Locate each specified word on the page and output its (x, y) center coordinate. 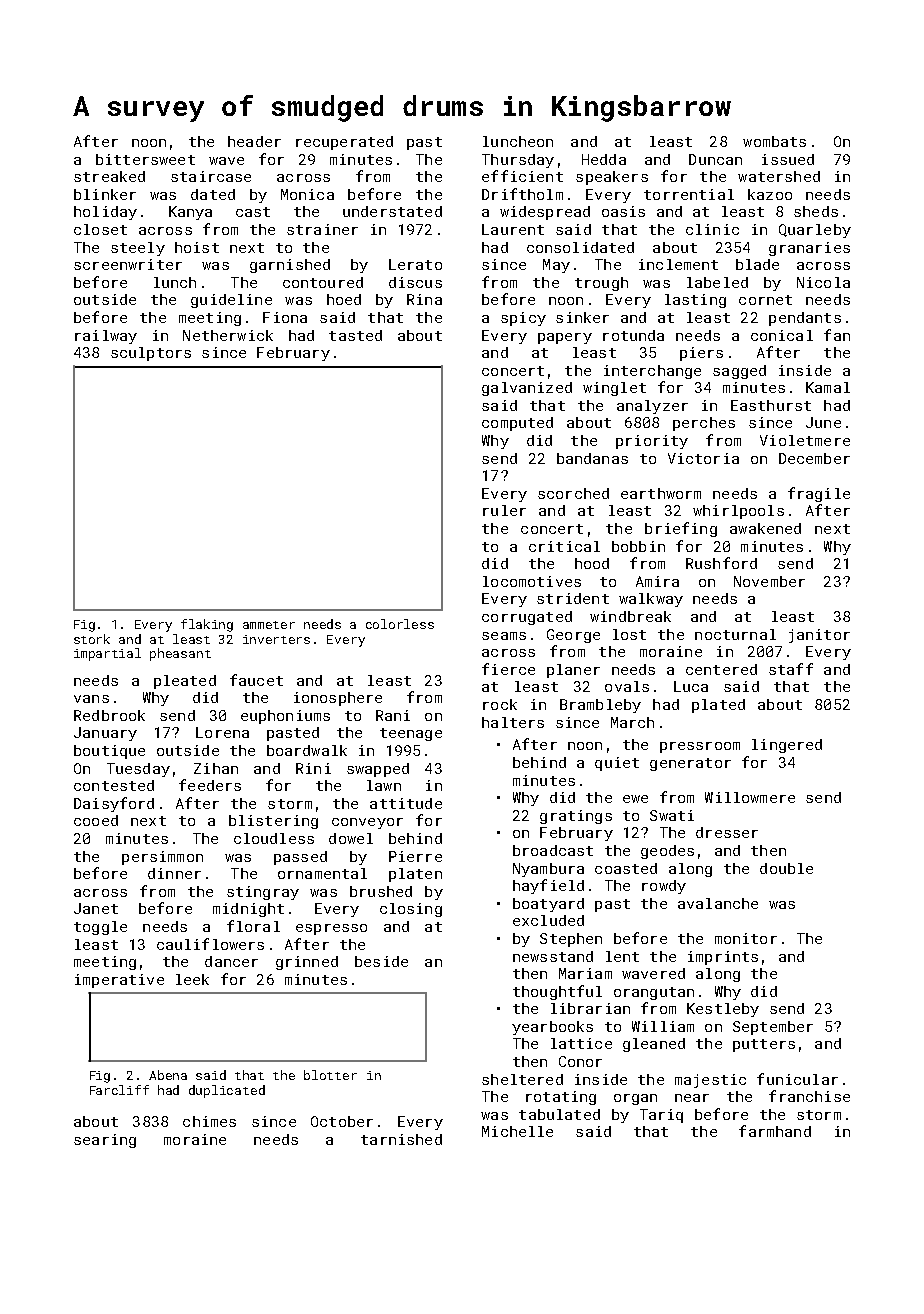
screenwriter (128, 264)
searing (105, 1141)
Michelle (517, 1131)
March (632, 722)
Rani (393, 715)
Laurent (513, 229)
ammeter (269, 625)
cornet (765, 300)
